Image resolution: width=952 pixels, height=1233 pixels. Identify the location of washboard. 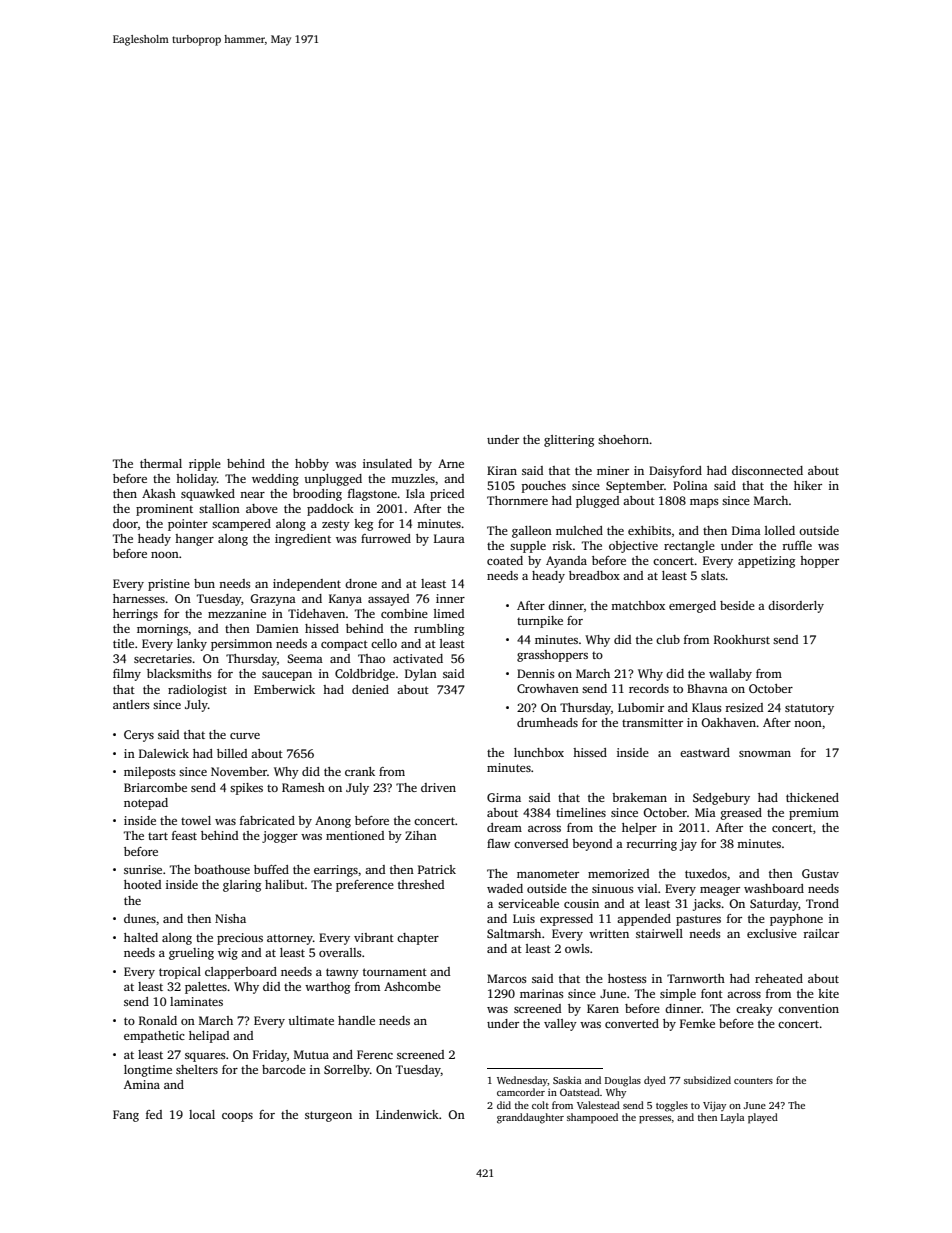
(774, 888).
